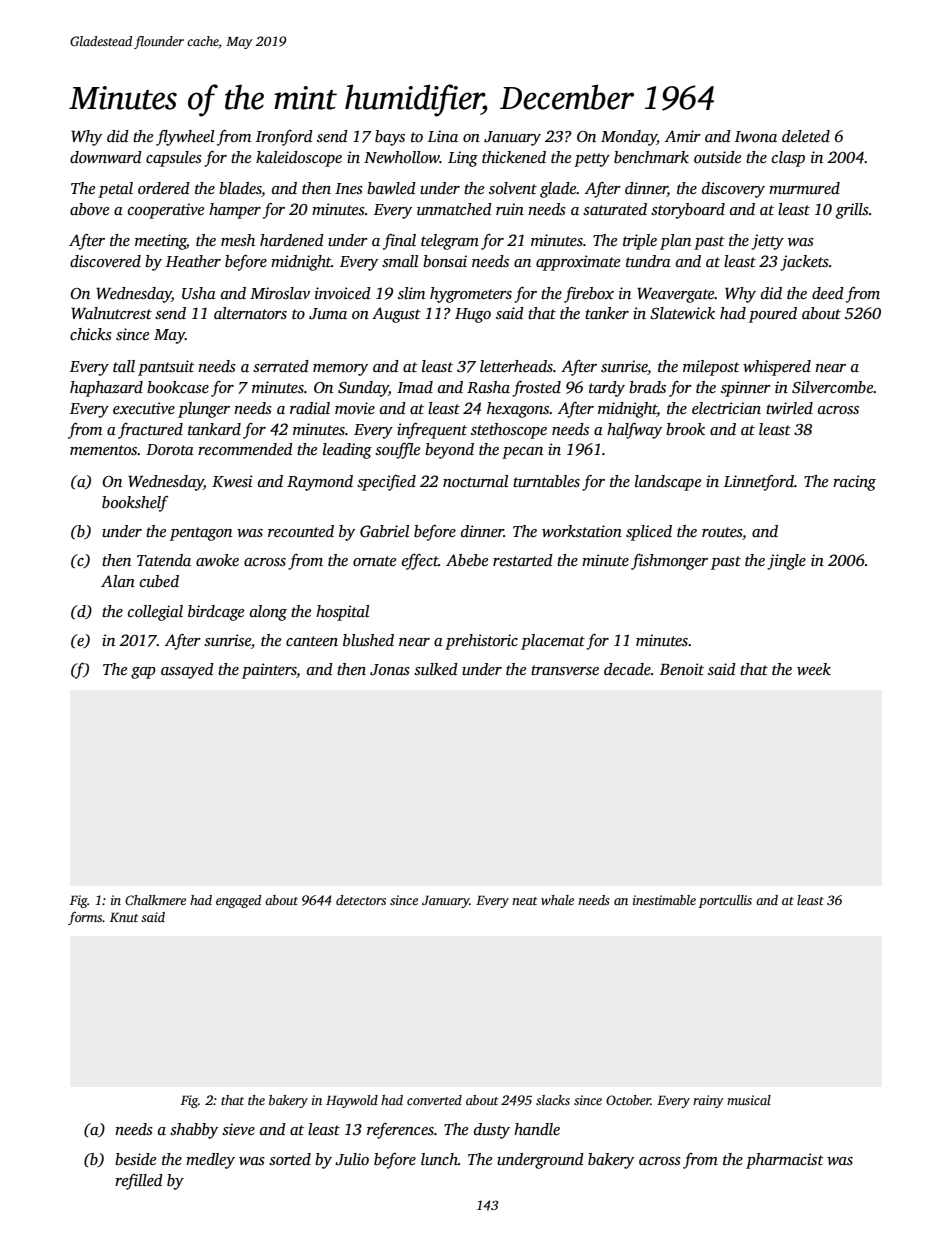 The height and width of the page is (1233, 952). What do you see at coordinates (725, 901) in the page?
I see `portcullis` at bounding box center [725, 901].
